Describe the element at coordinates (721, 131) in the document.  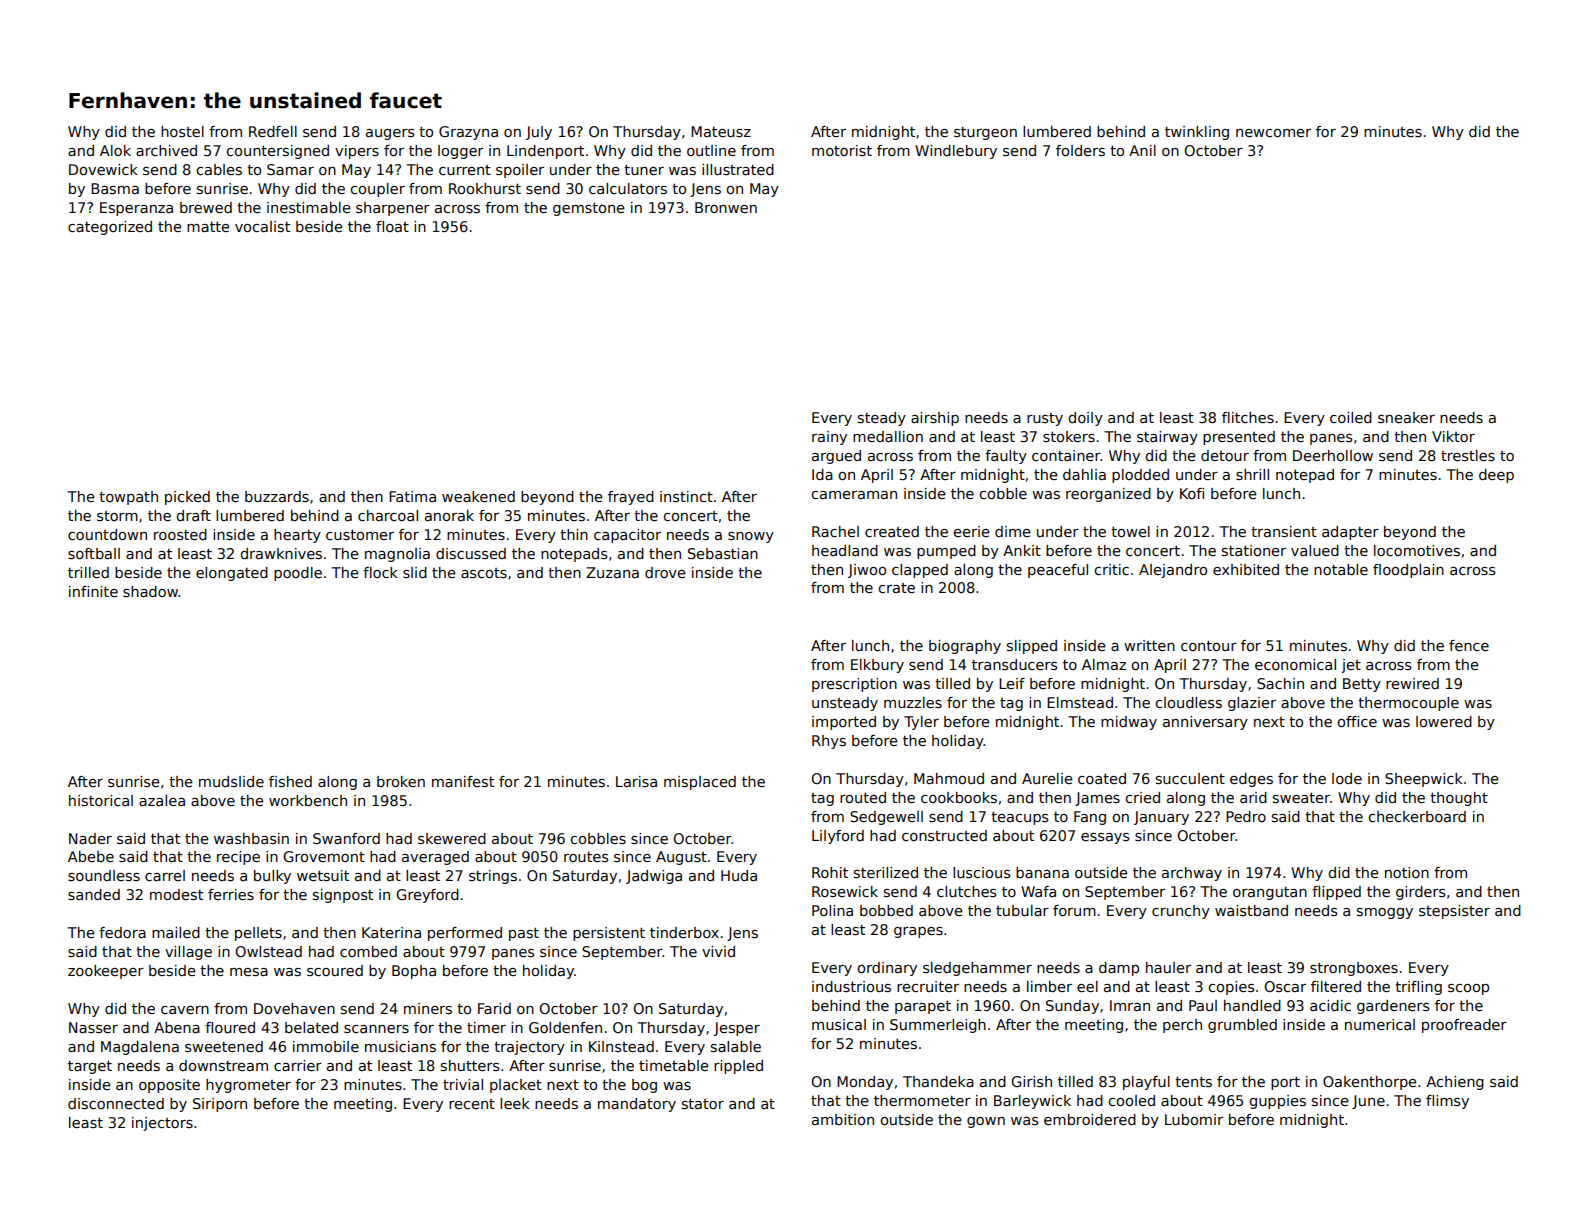
I see `Mateusz` at that location.
